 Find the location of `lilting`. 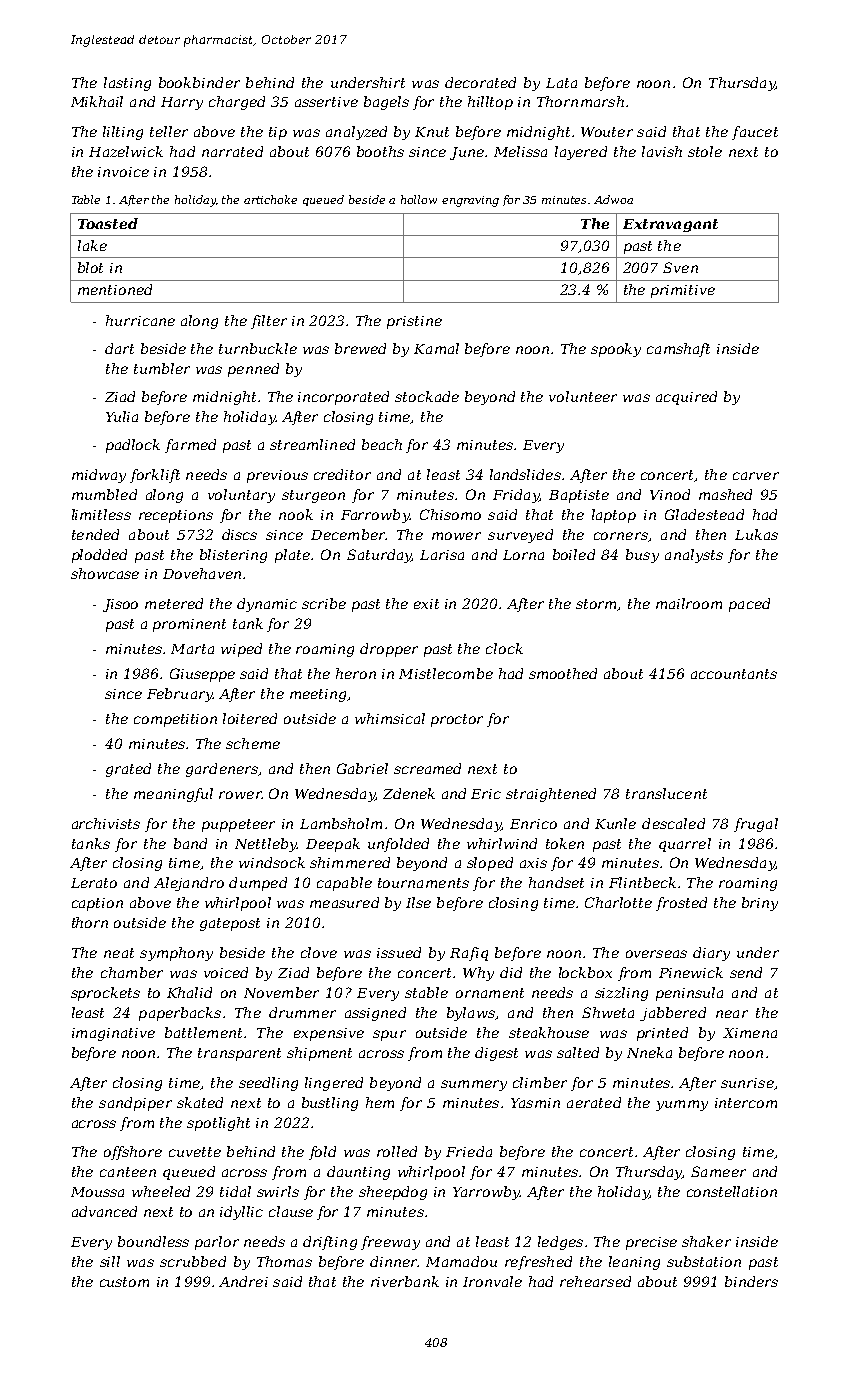

lilting is located at coordinates (123, 133).
